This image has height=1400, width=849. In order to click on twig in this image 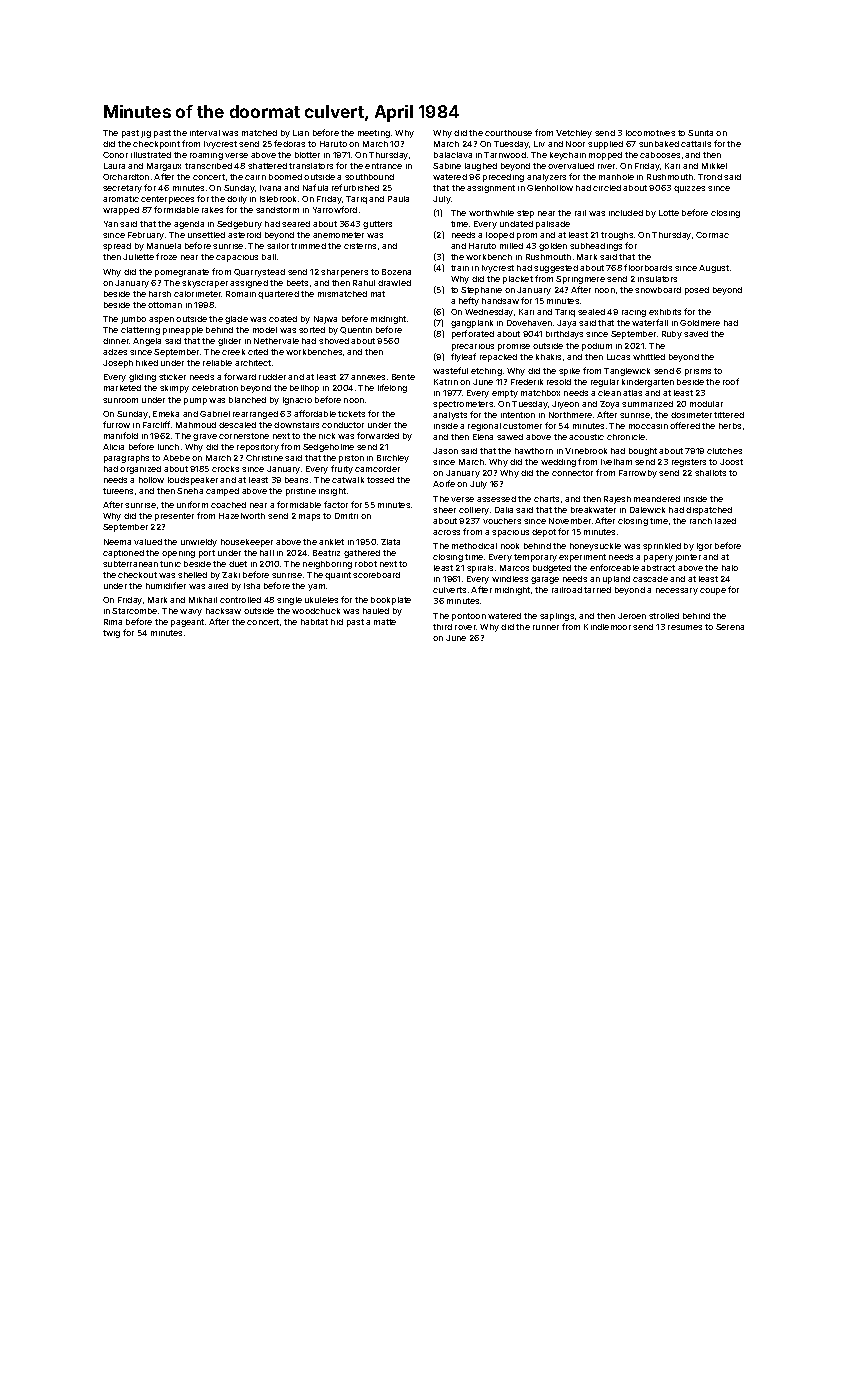, I will do `click(111, 634)`.
